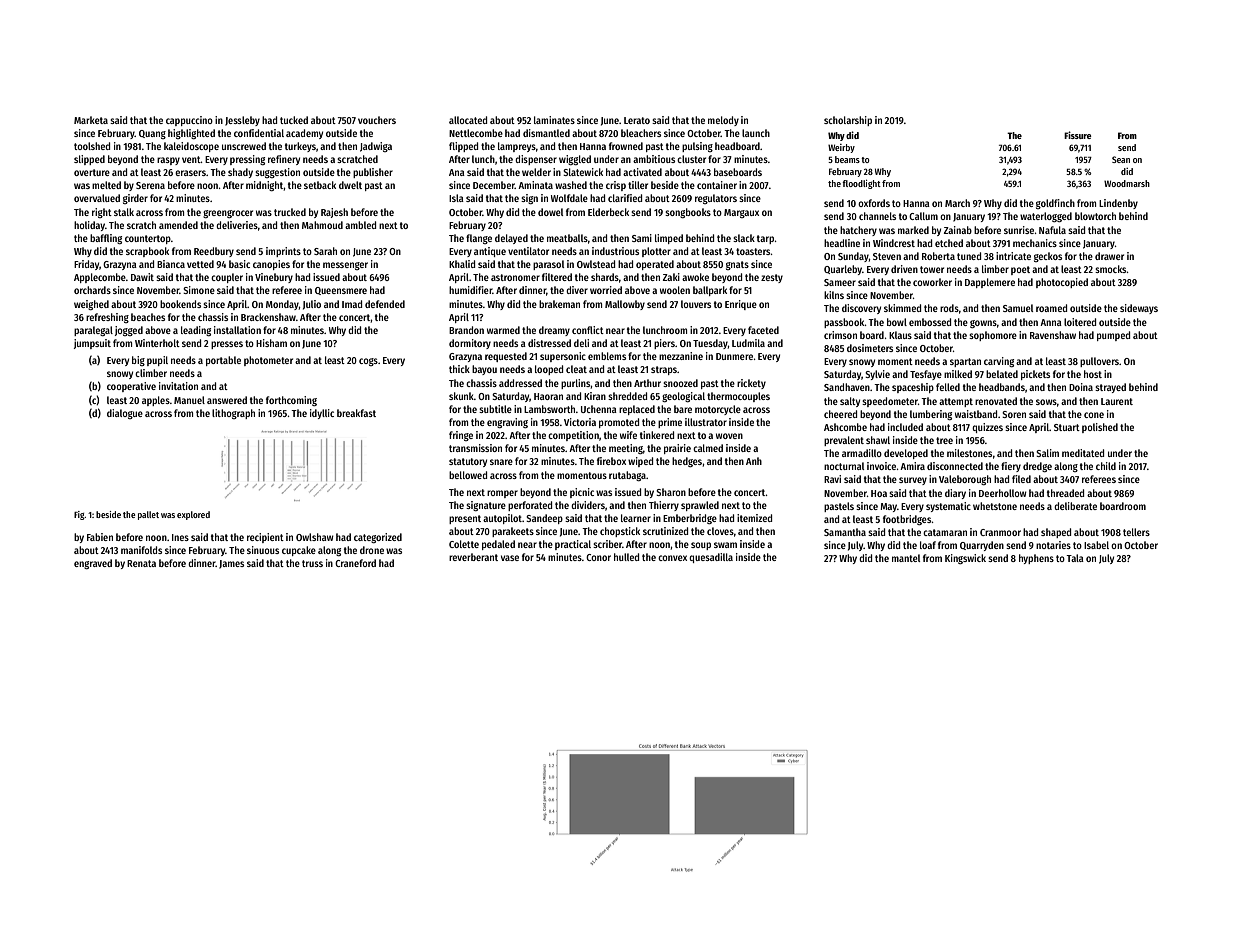 The width and height of the screenshot is (1233, 952). What do you see at coordinates (178, 225) in the screenshot?
I see `amended` at bounding box center [178, 225].
